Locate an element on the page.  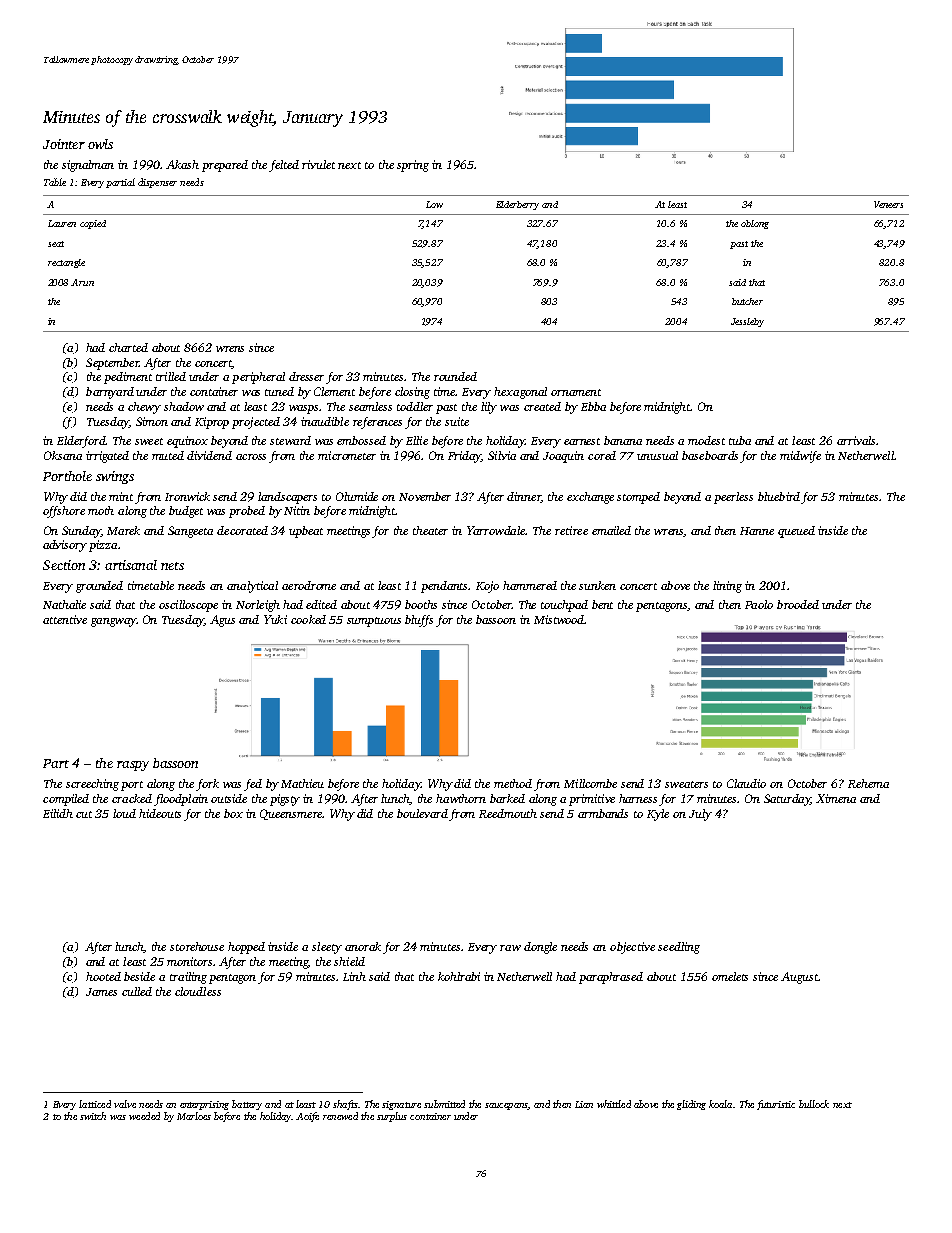
hideouts is located at coordinates (160, 813).
